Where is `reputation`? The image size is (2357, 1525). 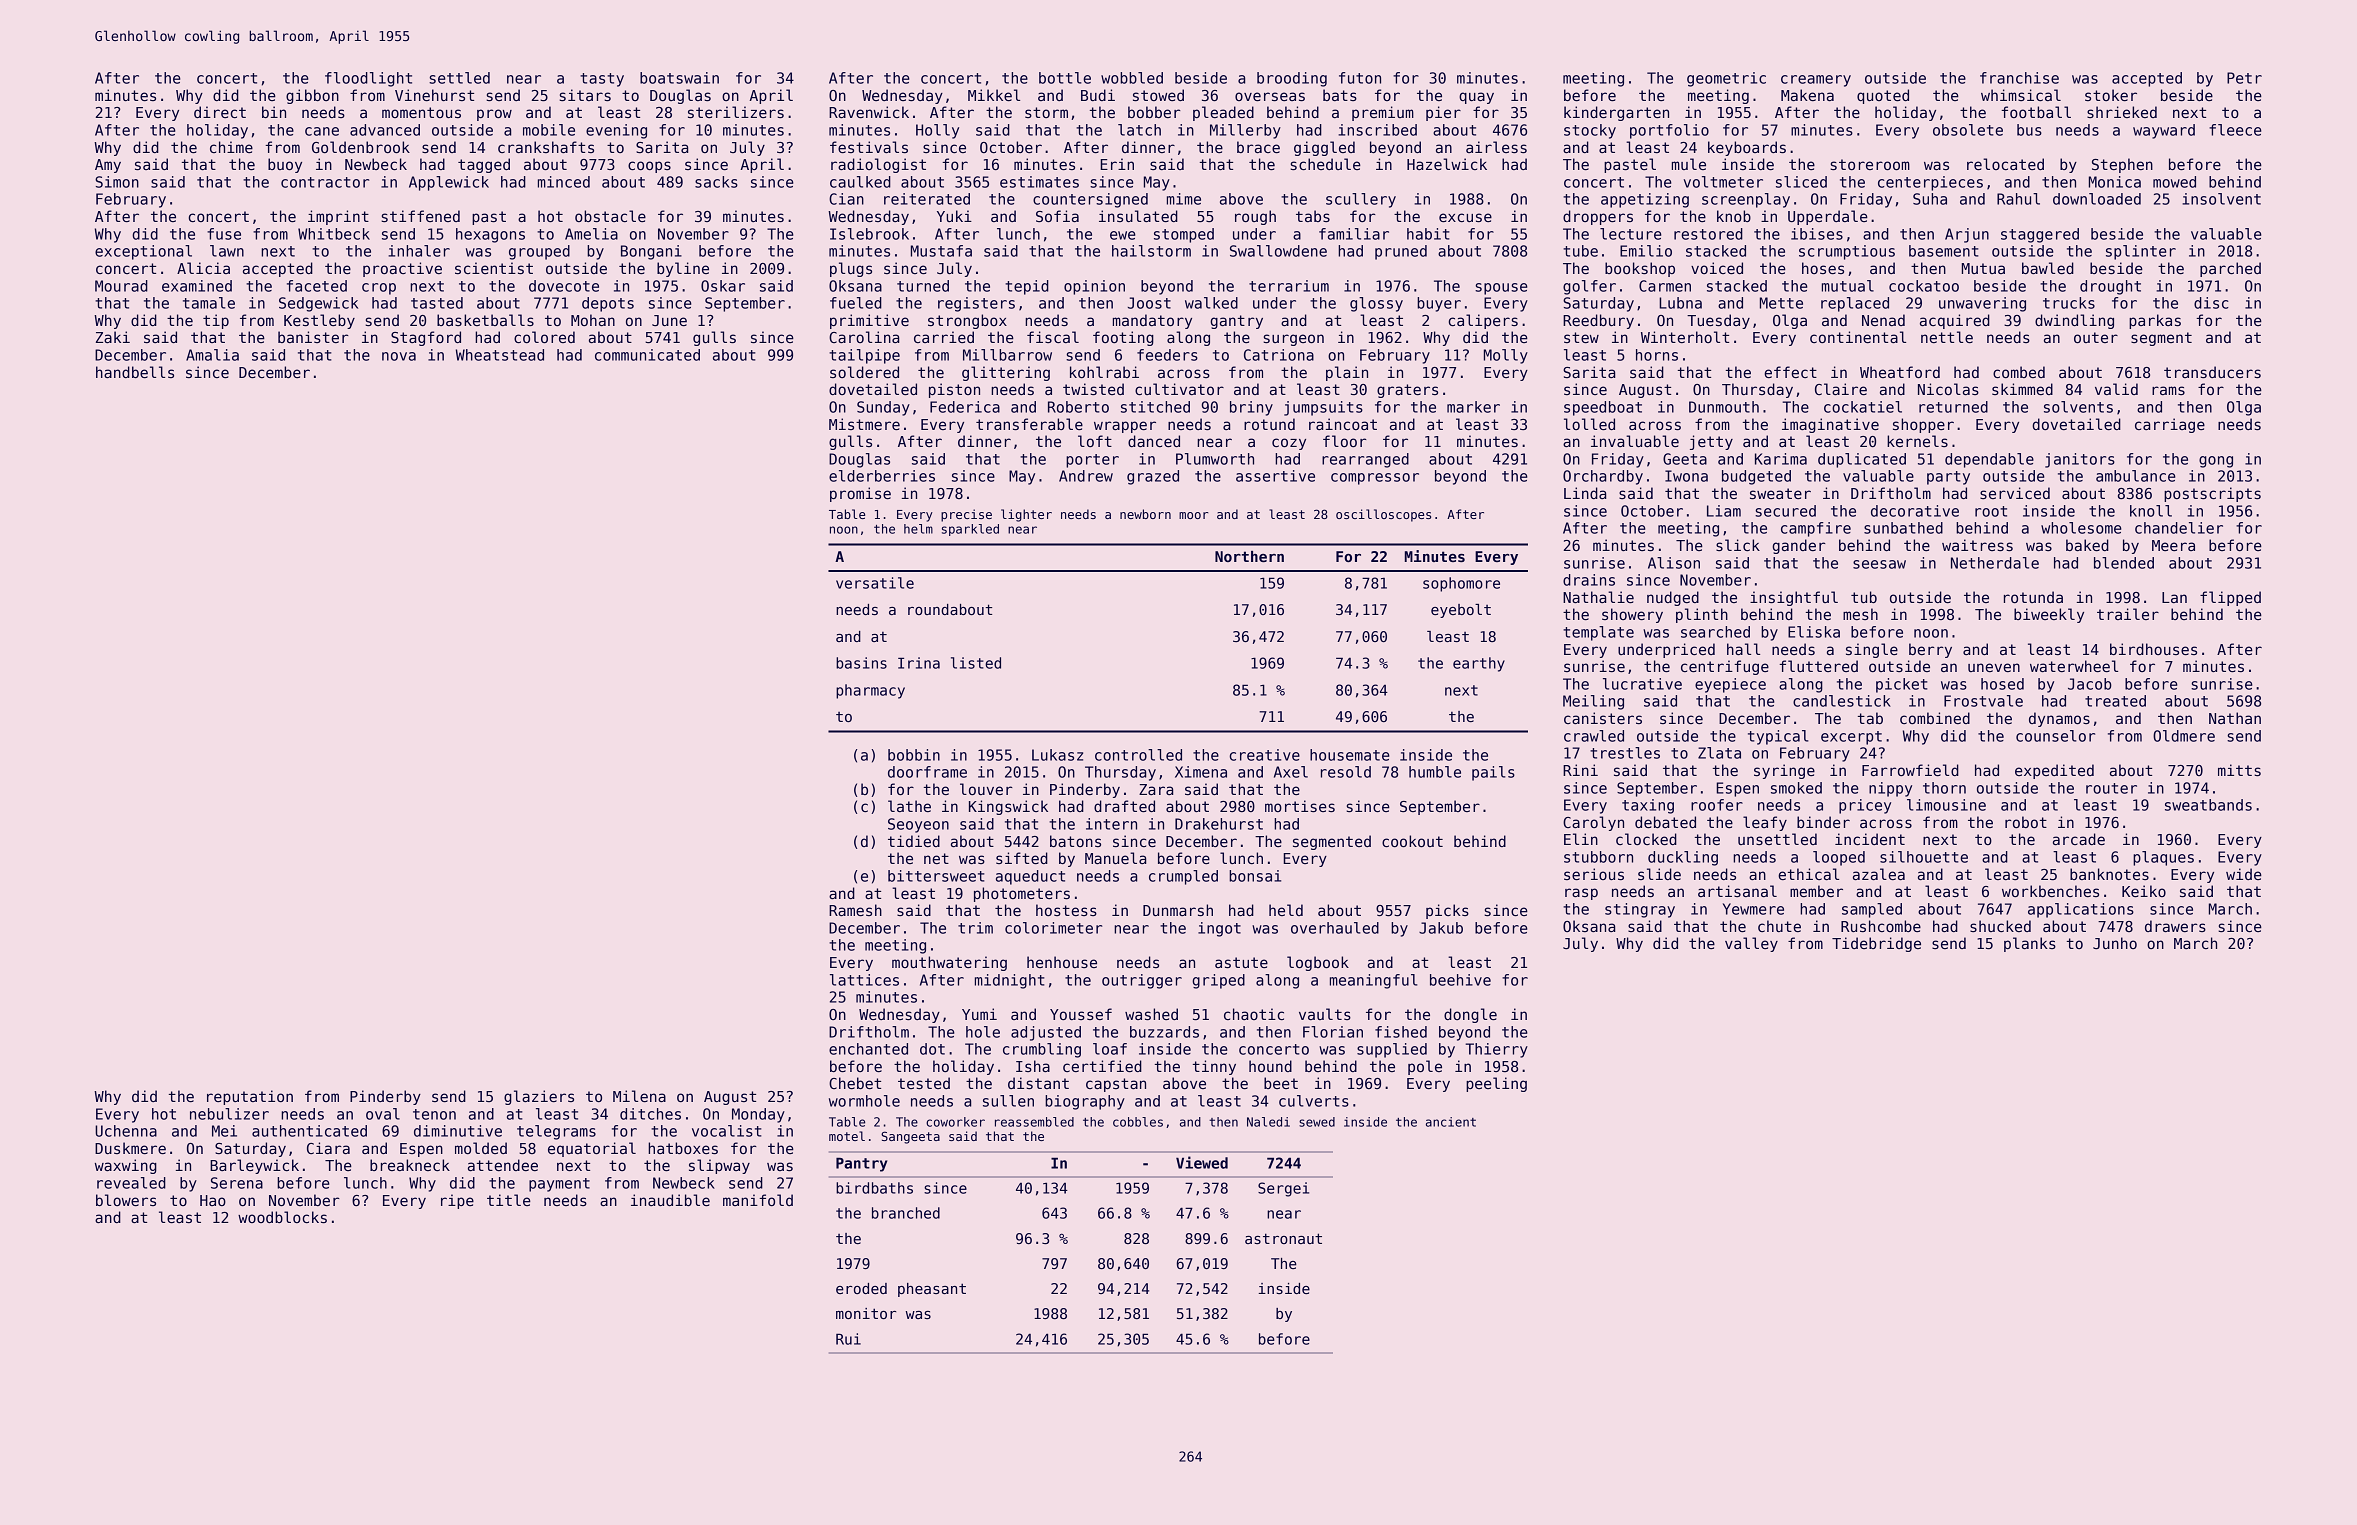
reputation is located at coordinates (250, 1097).
